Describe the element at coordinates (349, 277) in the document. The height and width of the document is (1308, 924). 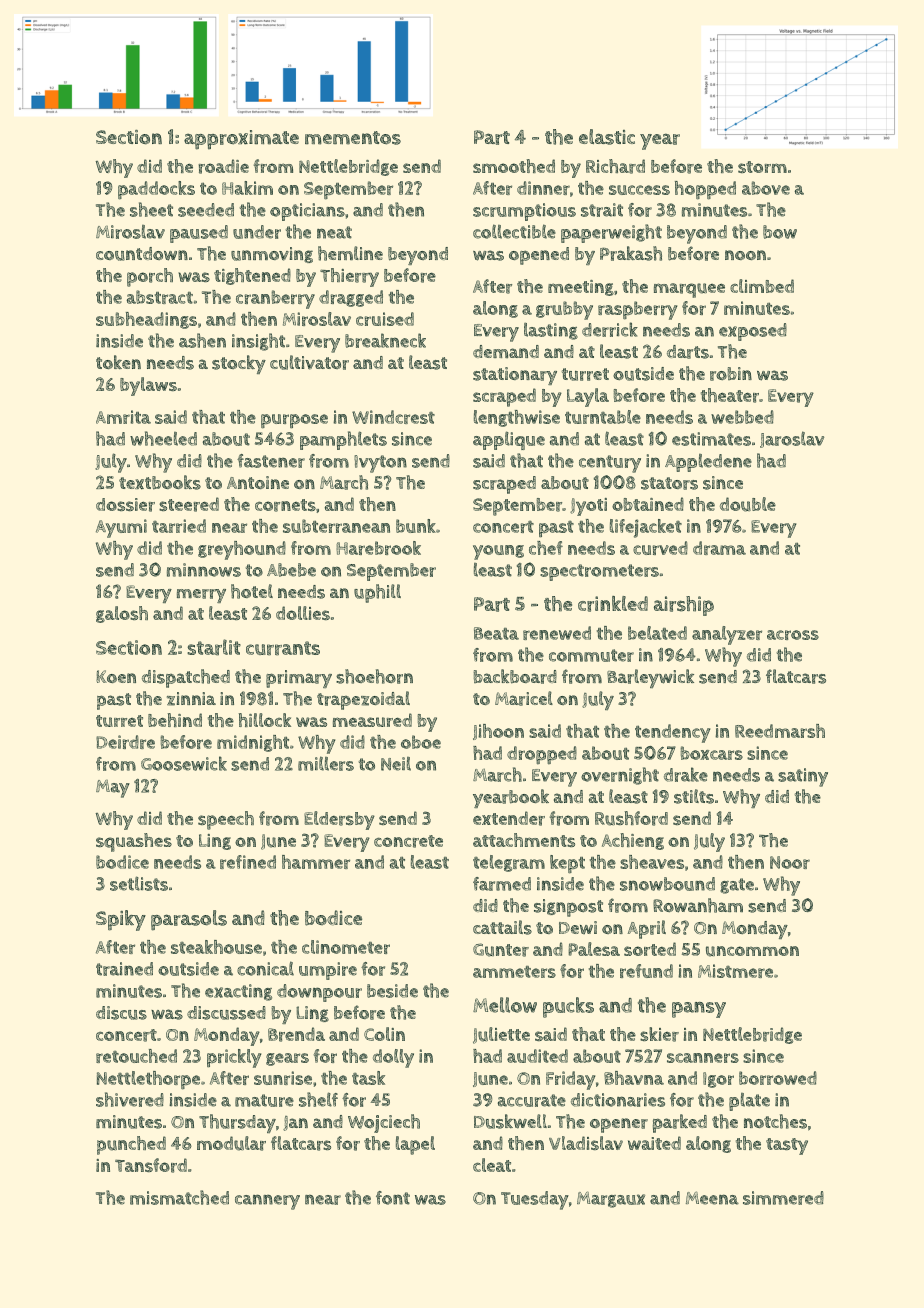
I see `Thierry` at that location.
